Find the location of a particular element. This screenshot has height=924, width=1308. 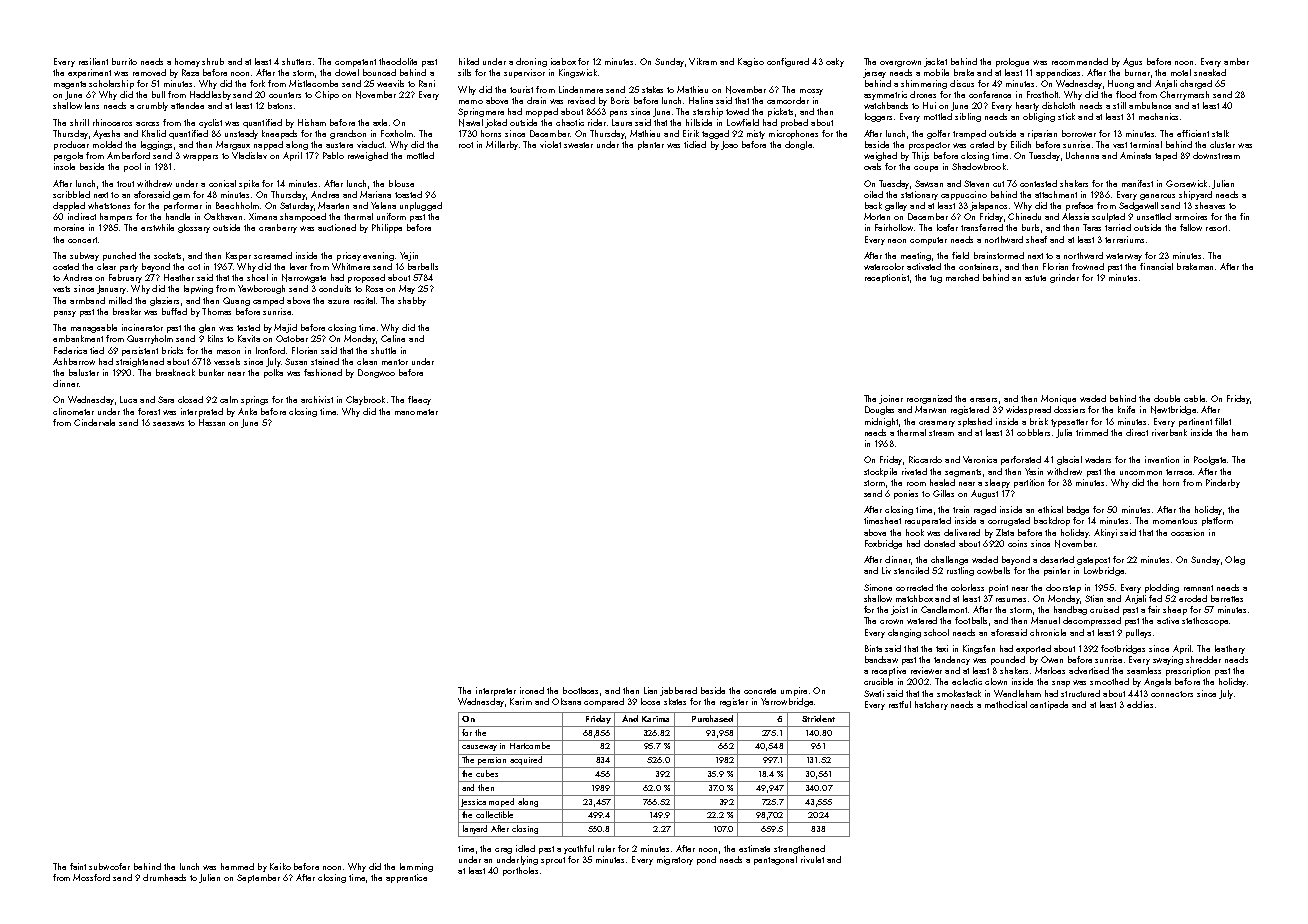

axle is located at coordinates (380, 122).
